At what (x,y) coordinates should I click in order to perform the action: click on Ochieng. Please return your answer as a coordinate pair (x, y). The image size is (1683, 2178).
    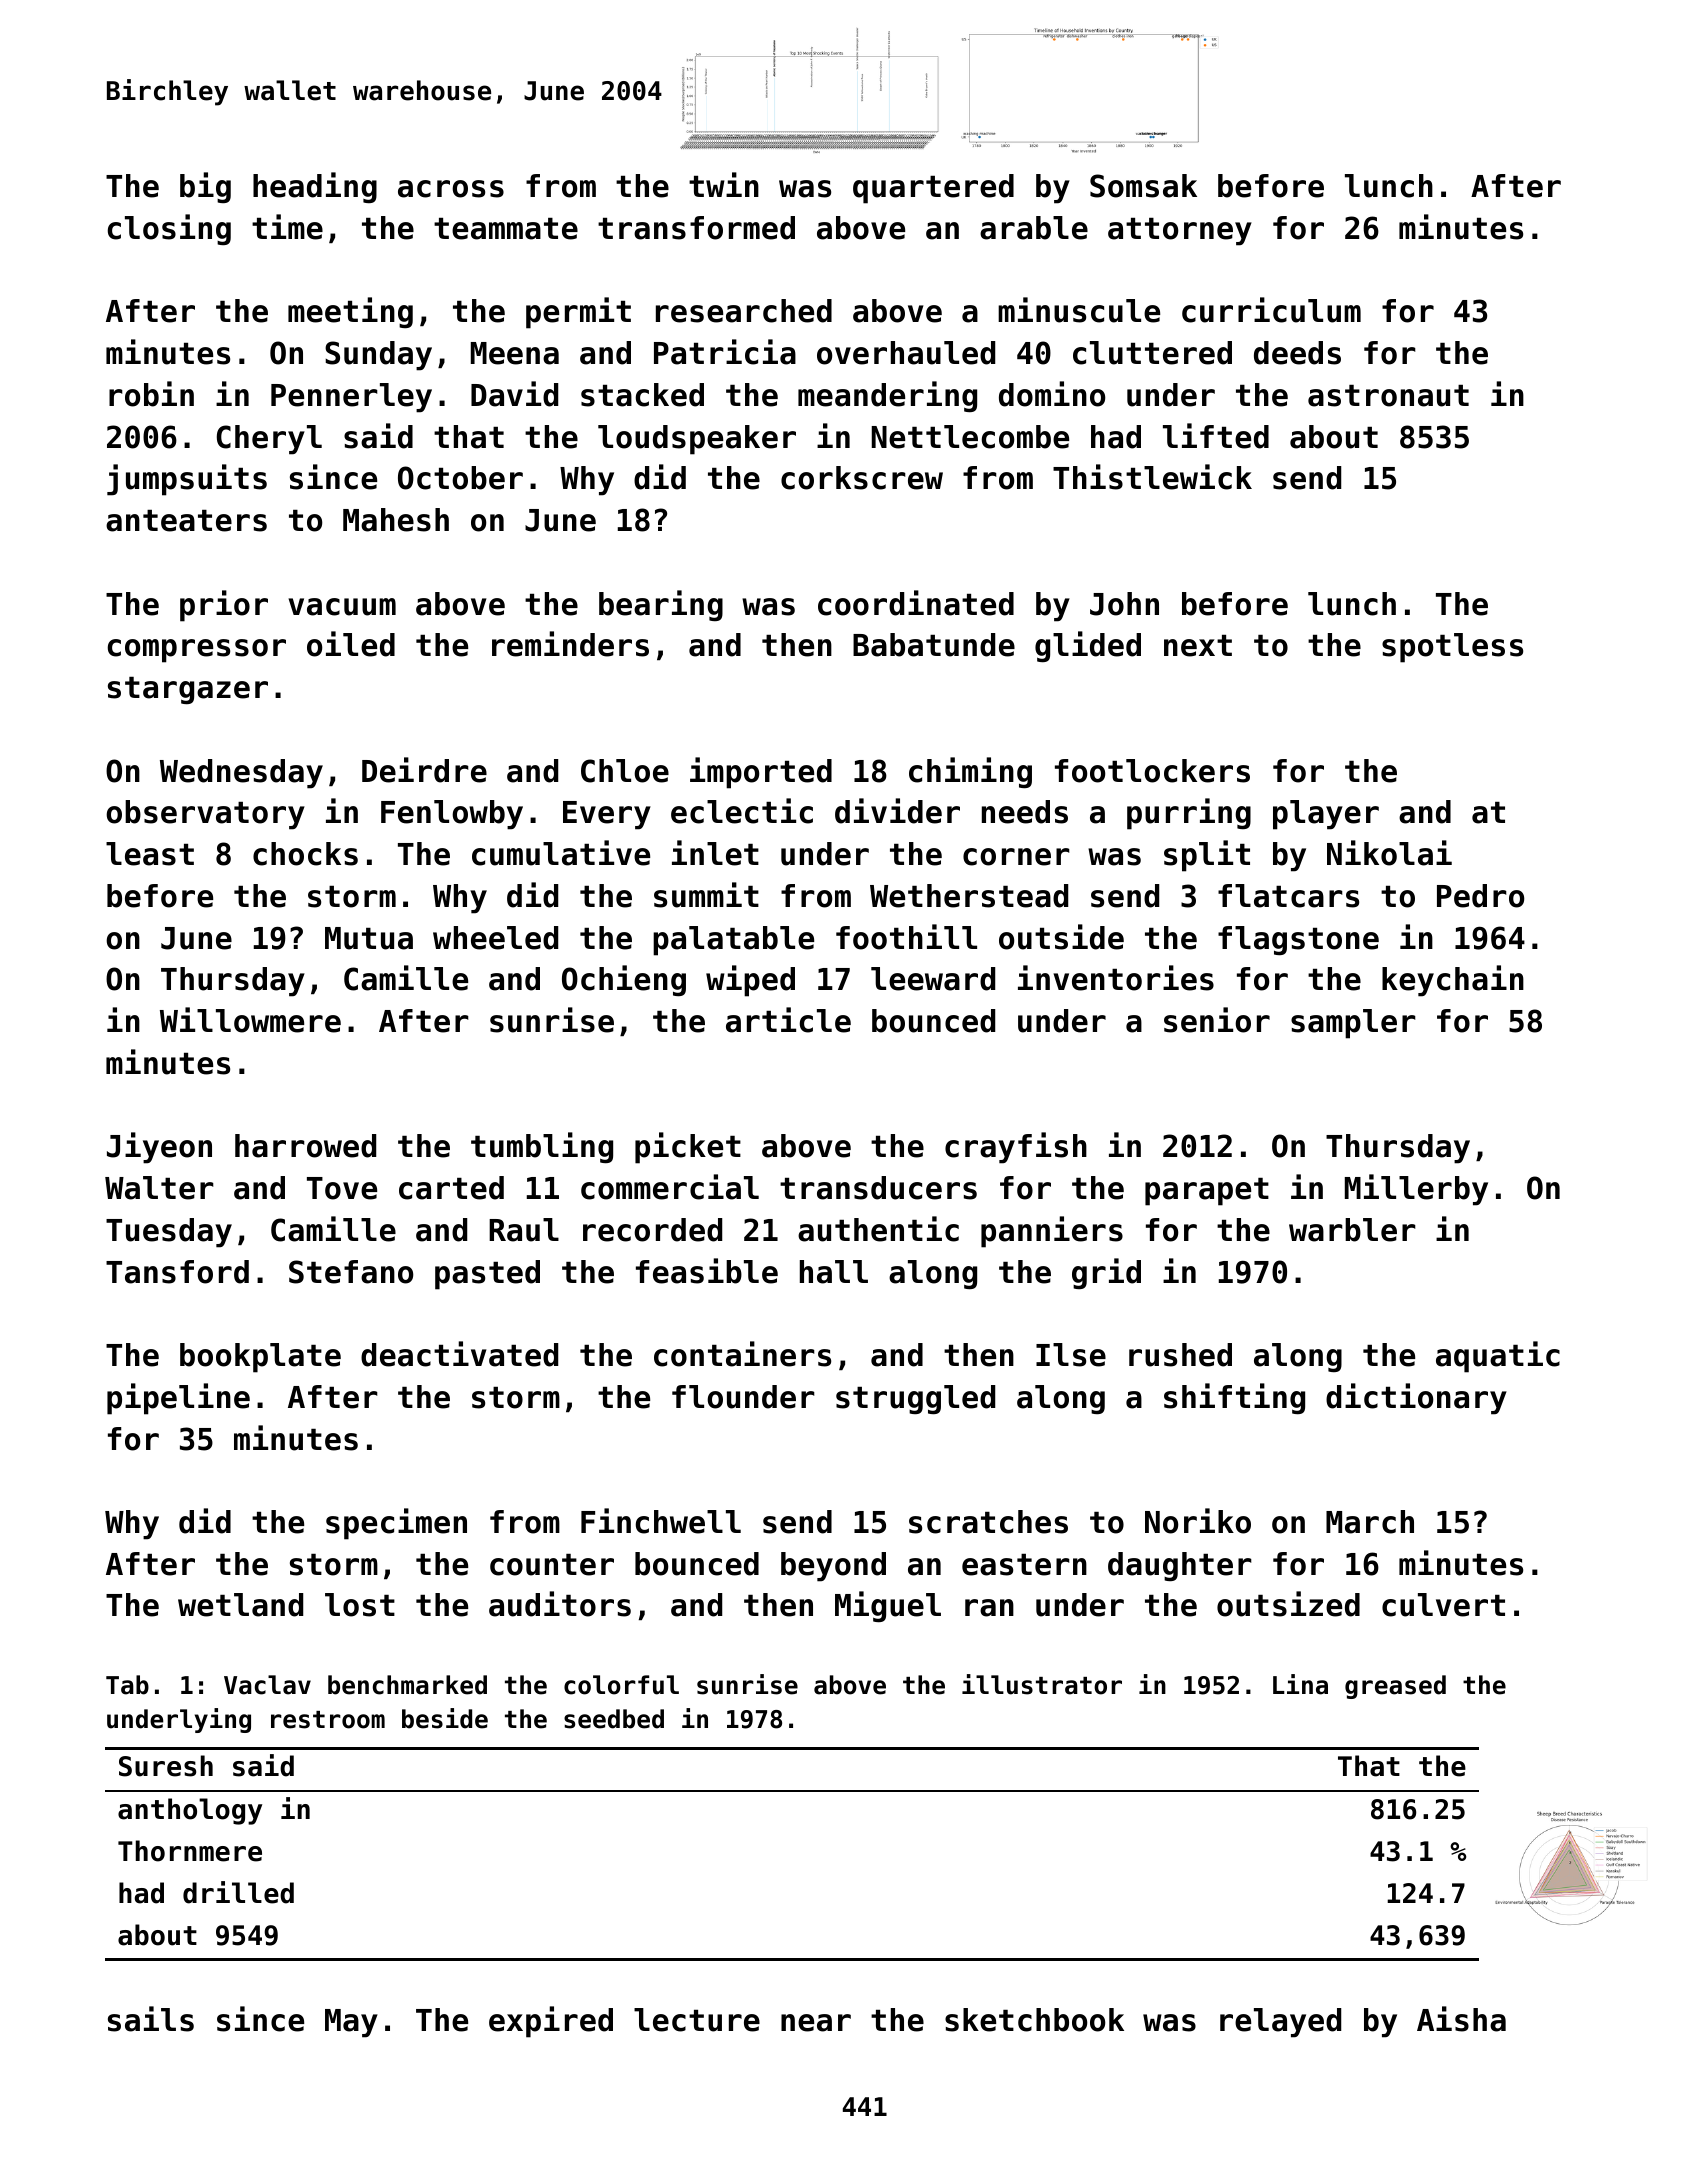
    Looking at the image, I should click on (624, 980).
